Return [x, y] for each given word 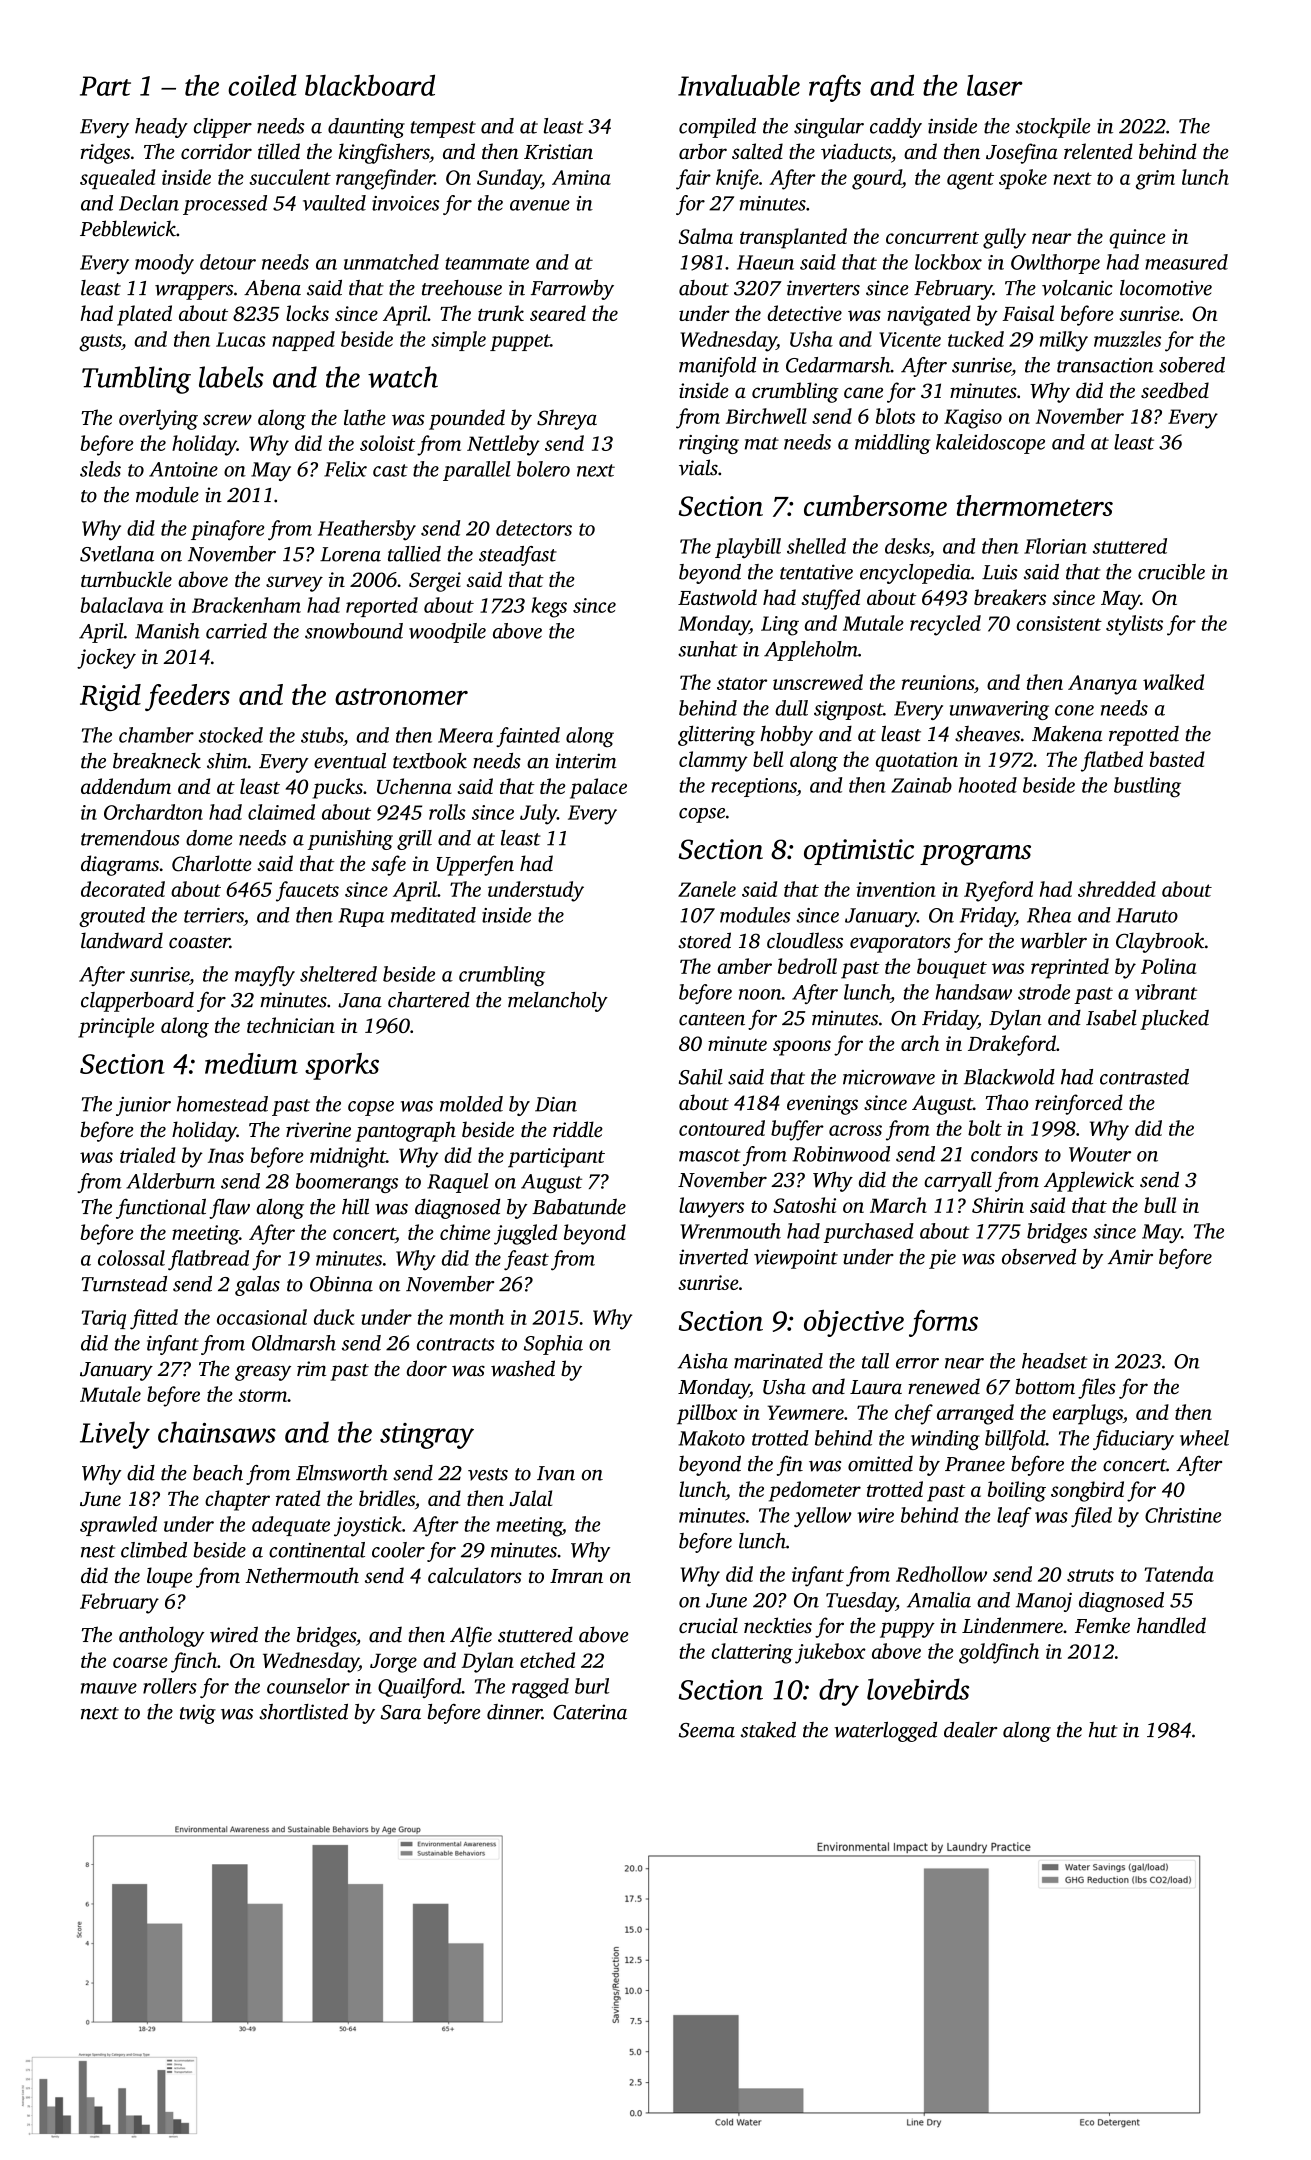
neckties [778, 1625]
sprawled [118, 1526]
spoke [1023, 179]
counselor [308, 1686]
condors [1004, 1154]
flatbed [1112, 761]
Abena [272, 288]
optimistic [859, 852]
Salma [706, 236]
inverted [713, 1257]
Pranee [975, 1464]
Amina [581, 177]
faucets [307, 891]
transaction [1105, 365]
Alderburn [170, 1181]
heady [161, 128]
